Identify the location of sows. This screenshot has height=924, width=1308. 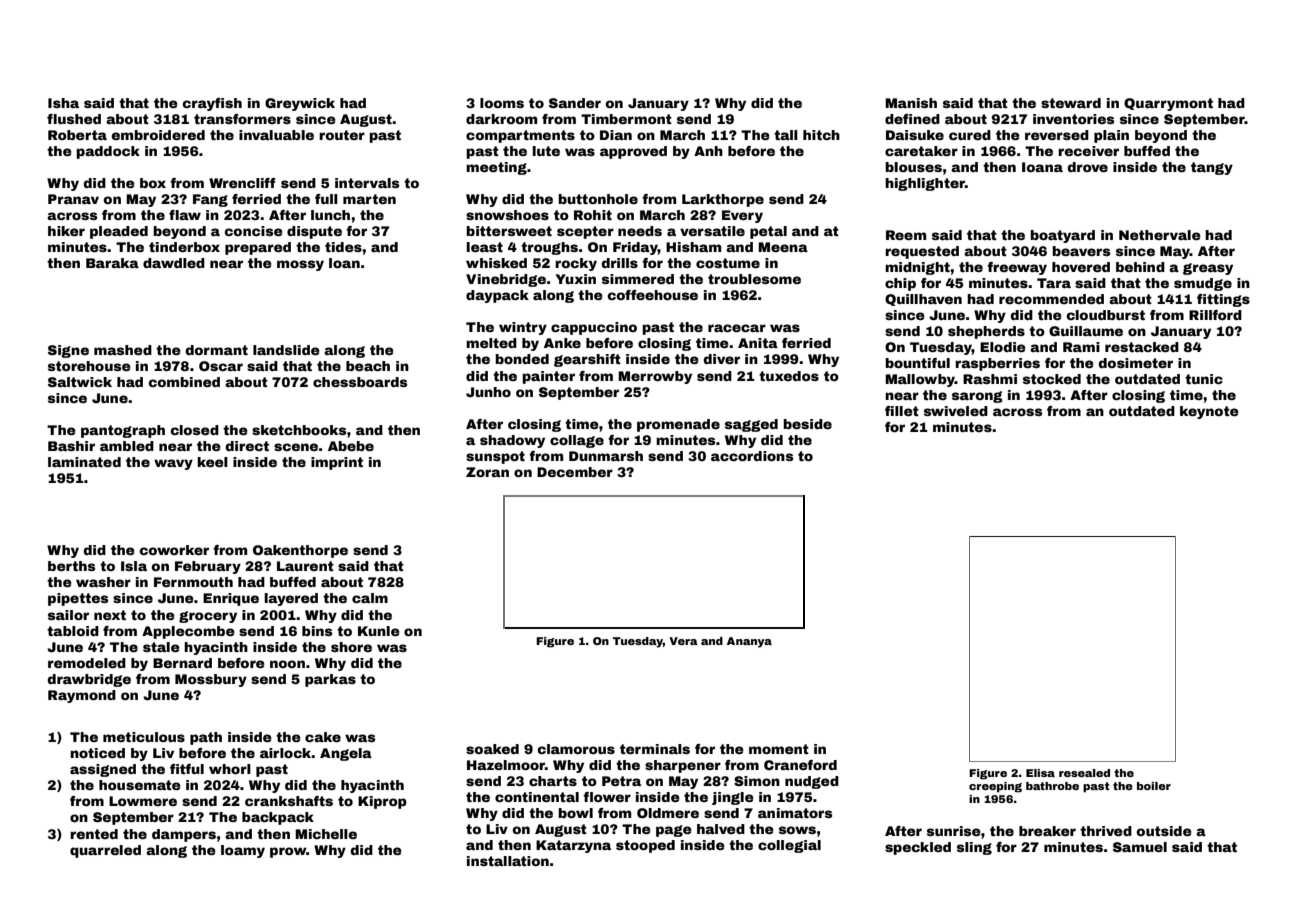
(797, 830).
